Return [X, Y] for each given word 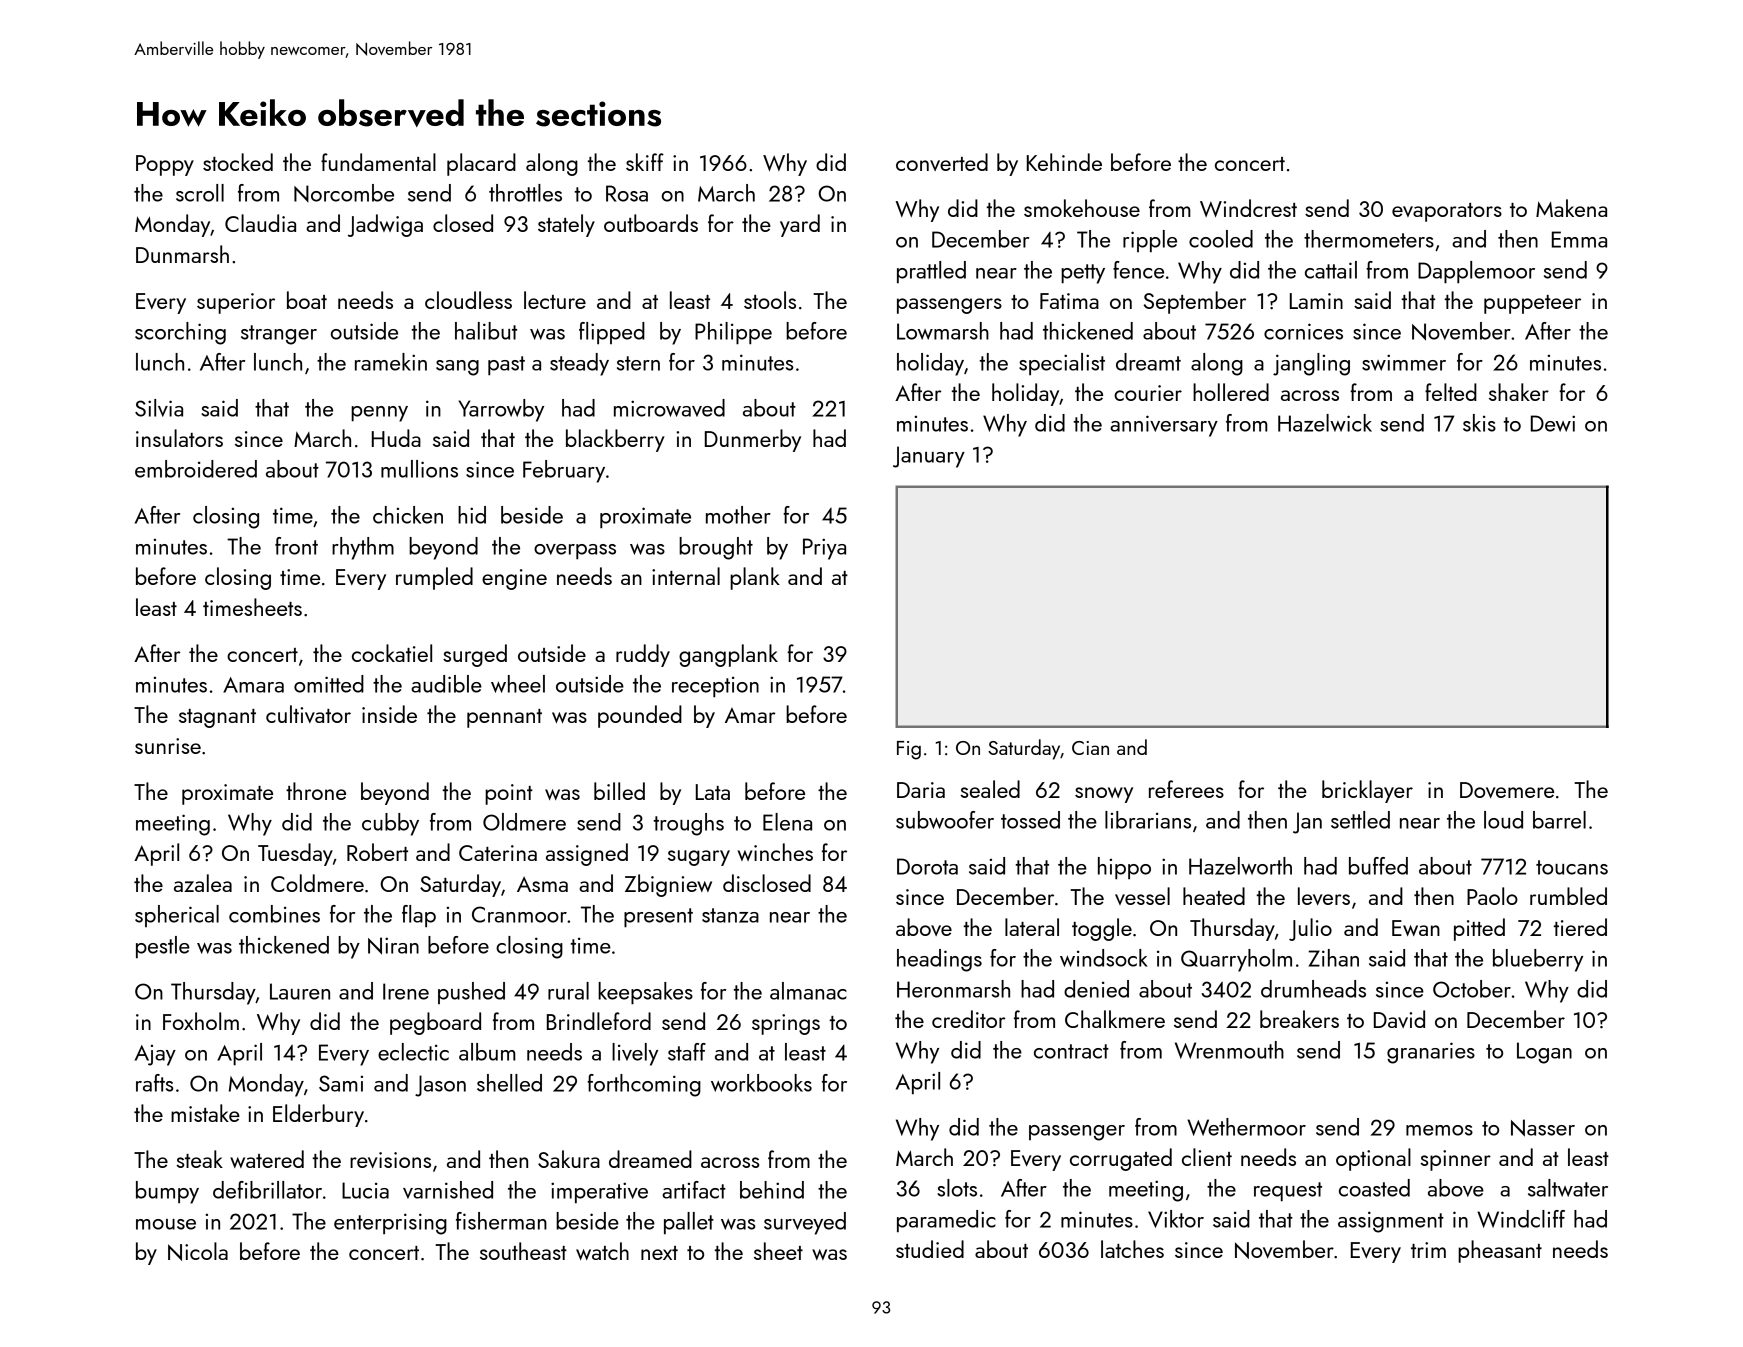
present [658, 918]
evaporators [1447, 212]
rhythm [363, 548]
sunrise [168, 746]
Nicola [198, 1251]
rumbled [1568, 896]
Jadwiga [385, 225]
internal [686, 576]
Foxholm [201, 1021]
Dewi [1553, 423]
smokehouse [1082, 208]
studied [930, 1249]
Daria [921, 790]
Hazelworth [1240, 866]
